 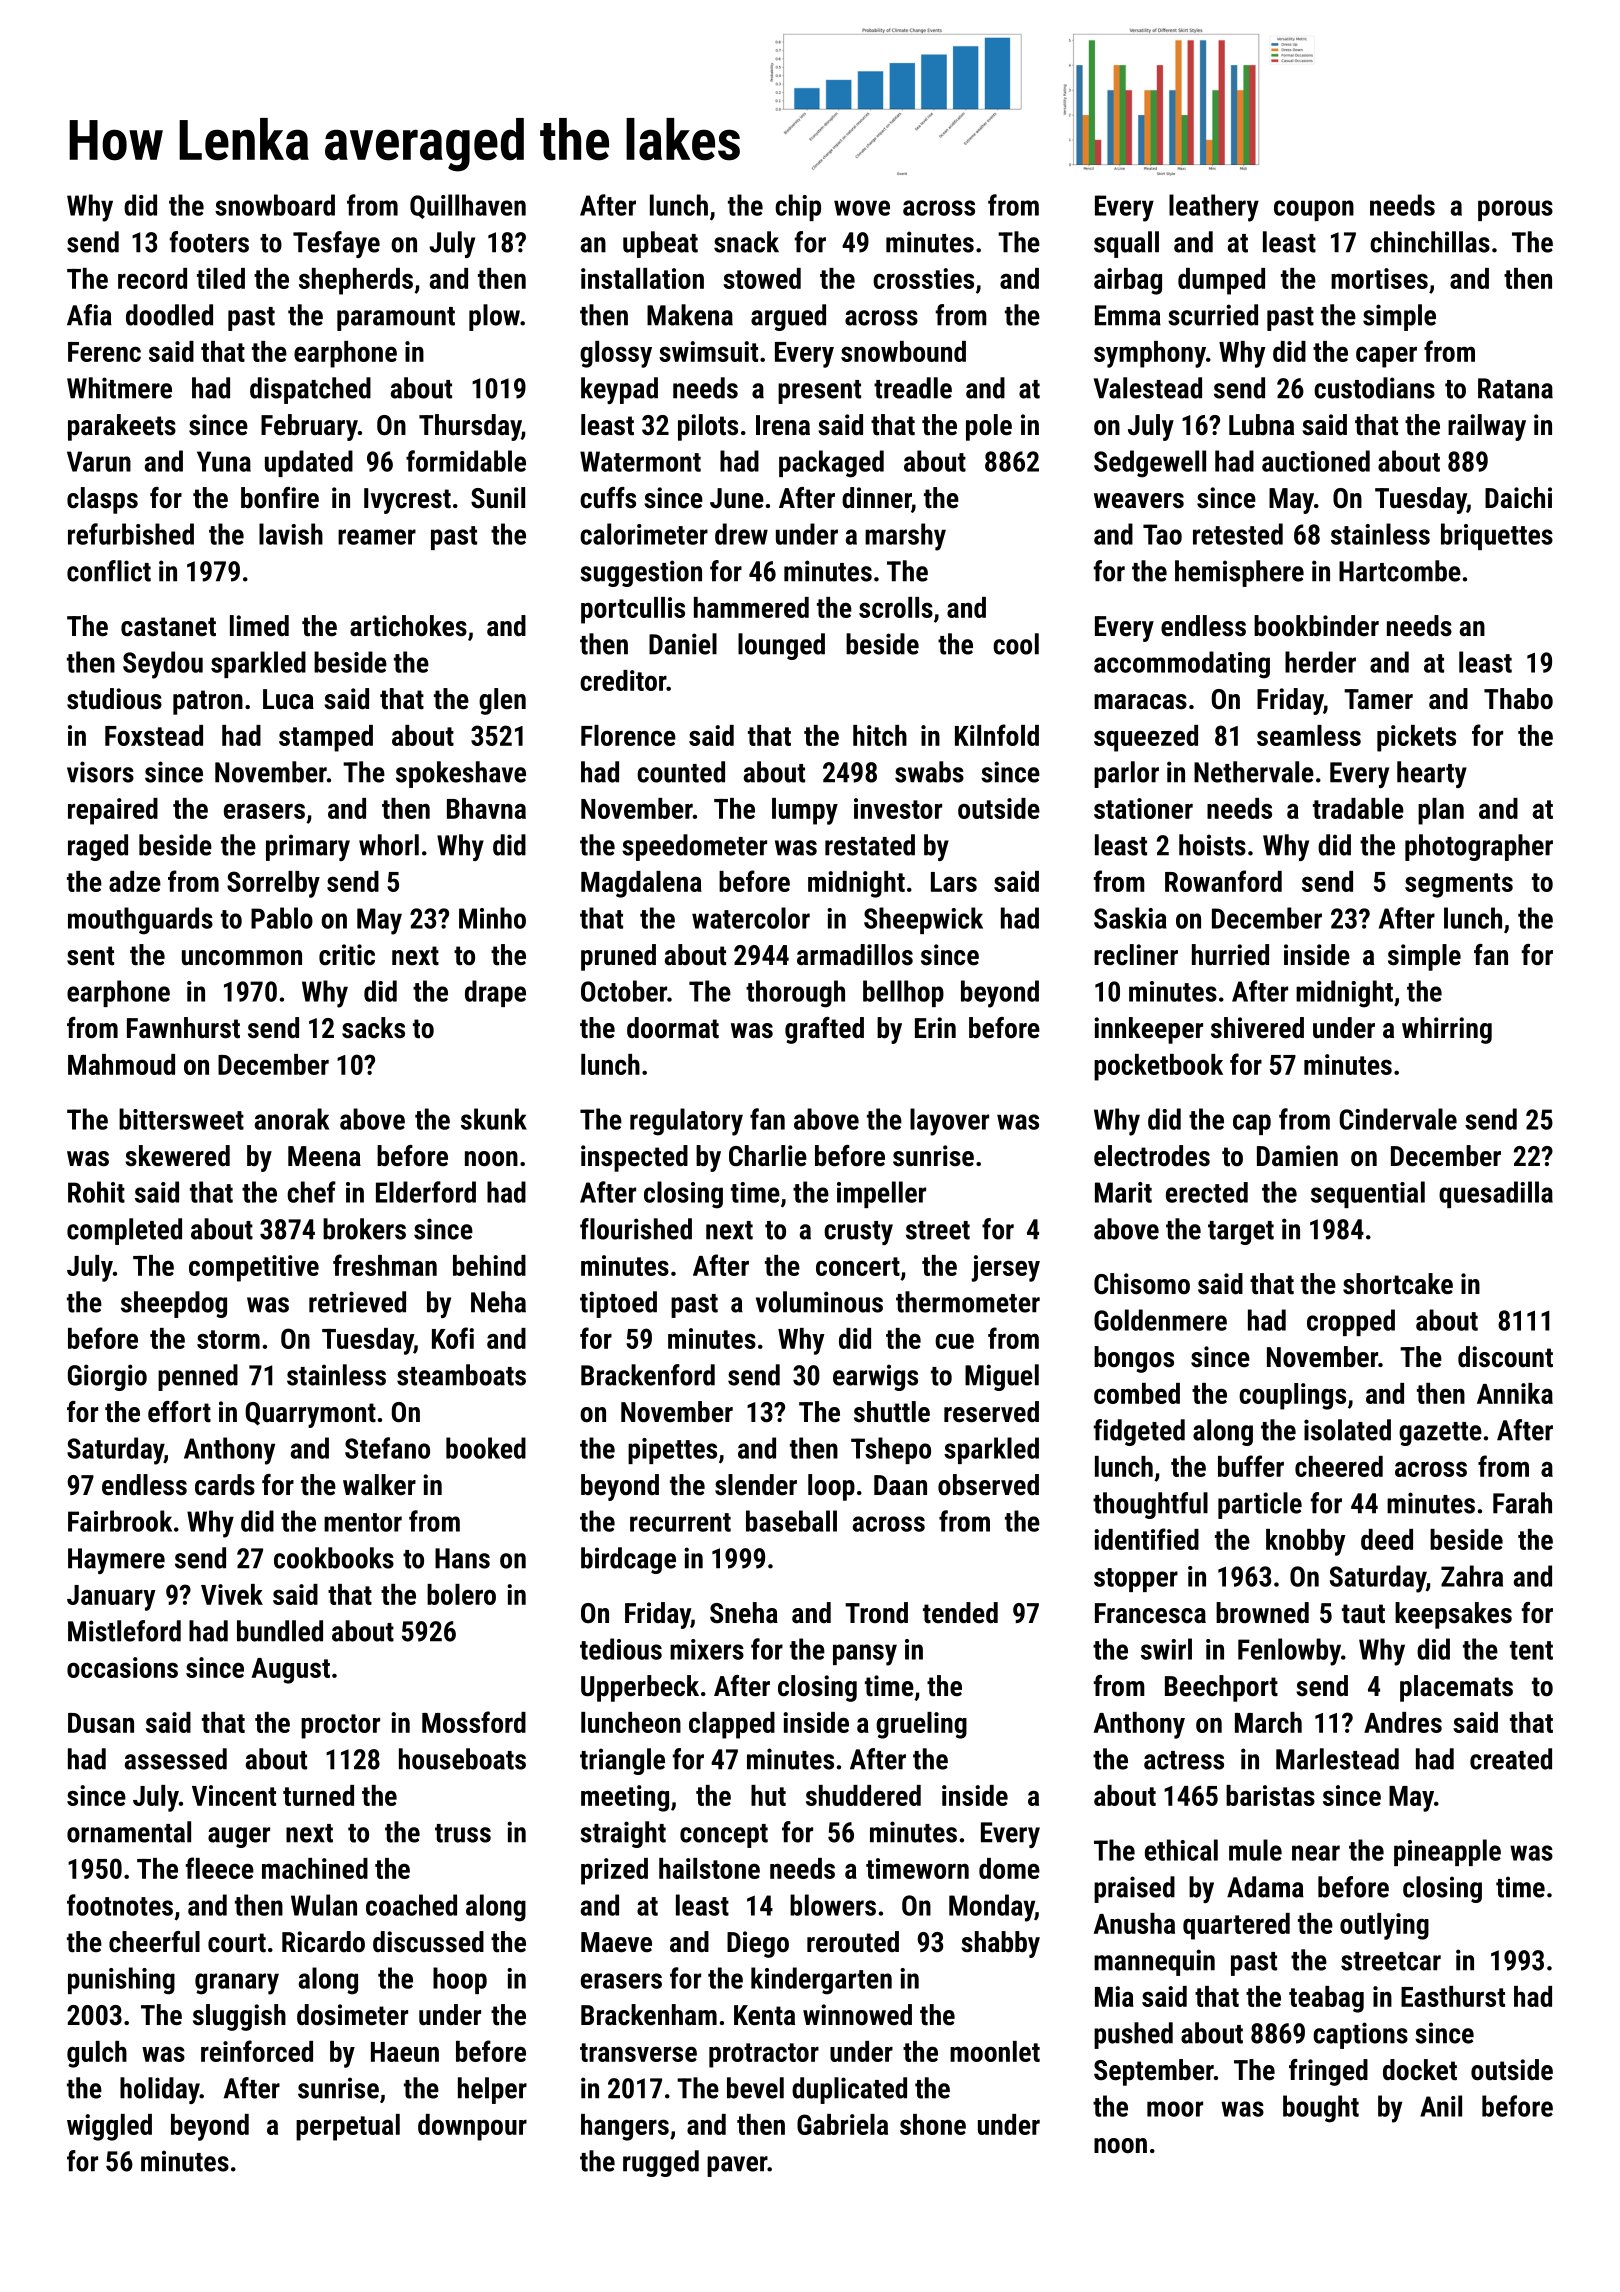 I want to click on thermometer, so click(x=968, y=1302).
